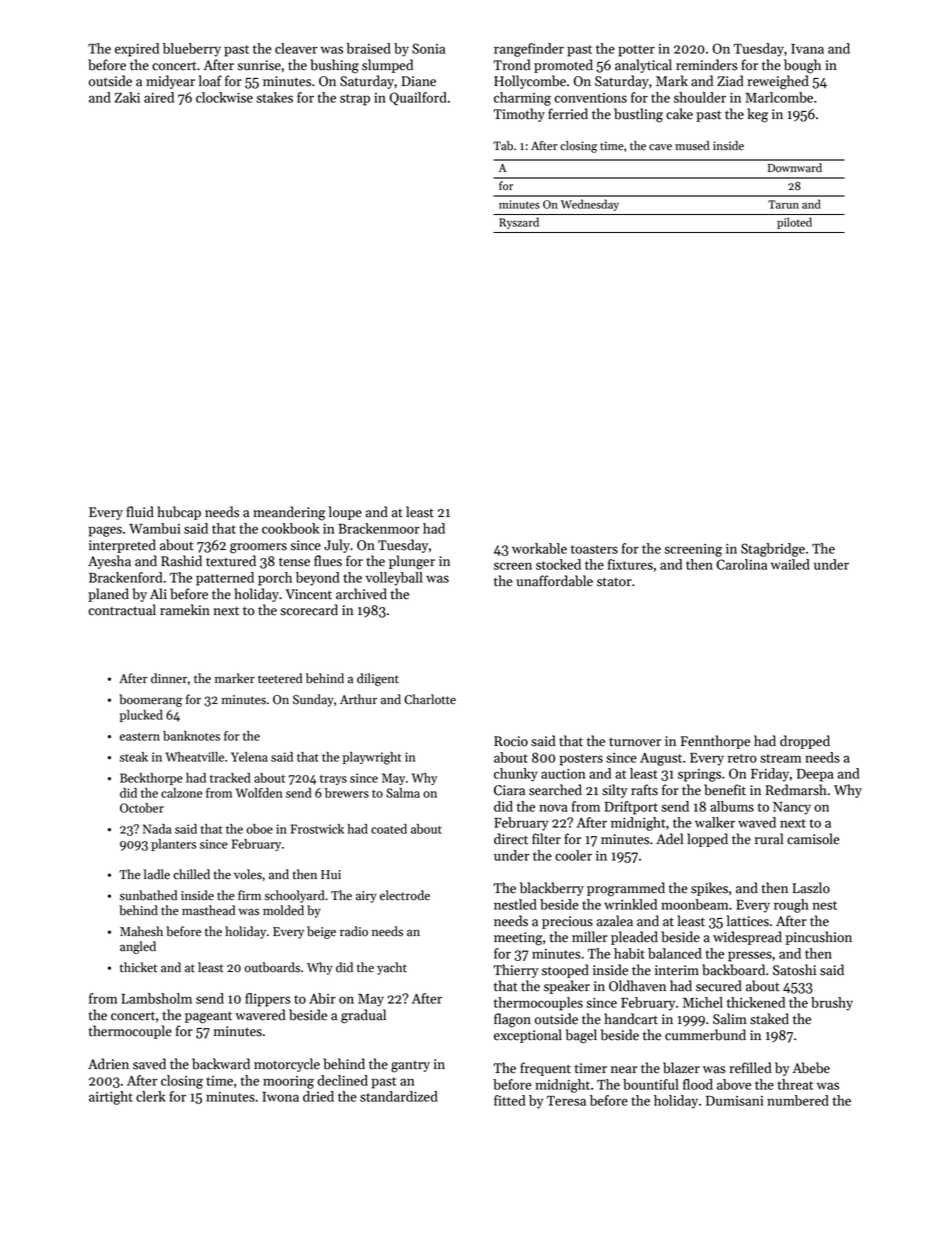 This document has height=1233, width=952. What do you see at coordinates (127, 97) in the document?
I see `Zaki` at bounding box center [127, 97].
